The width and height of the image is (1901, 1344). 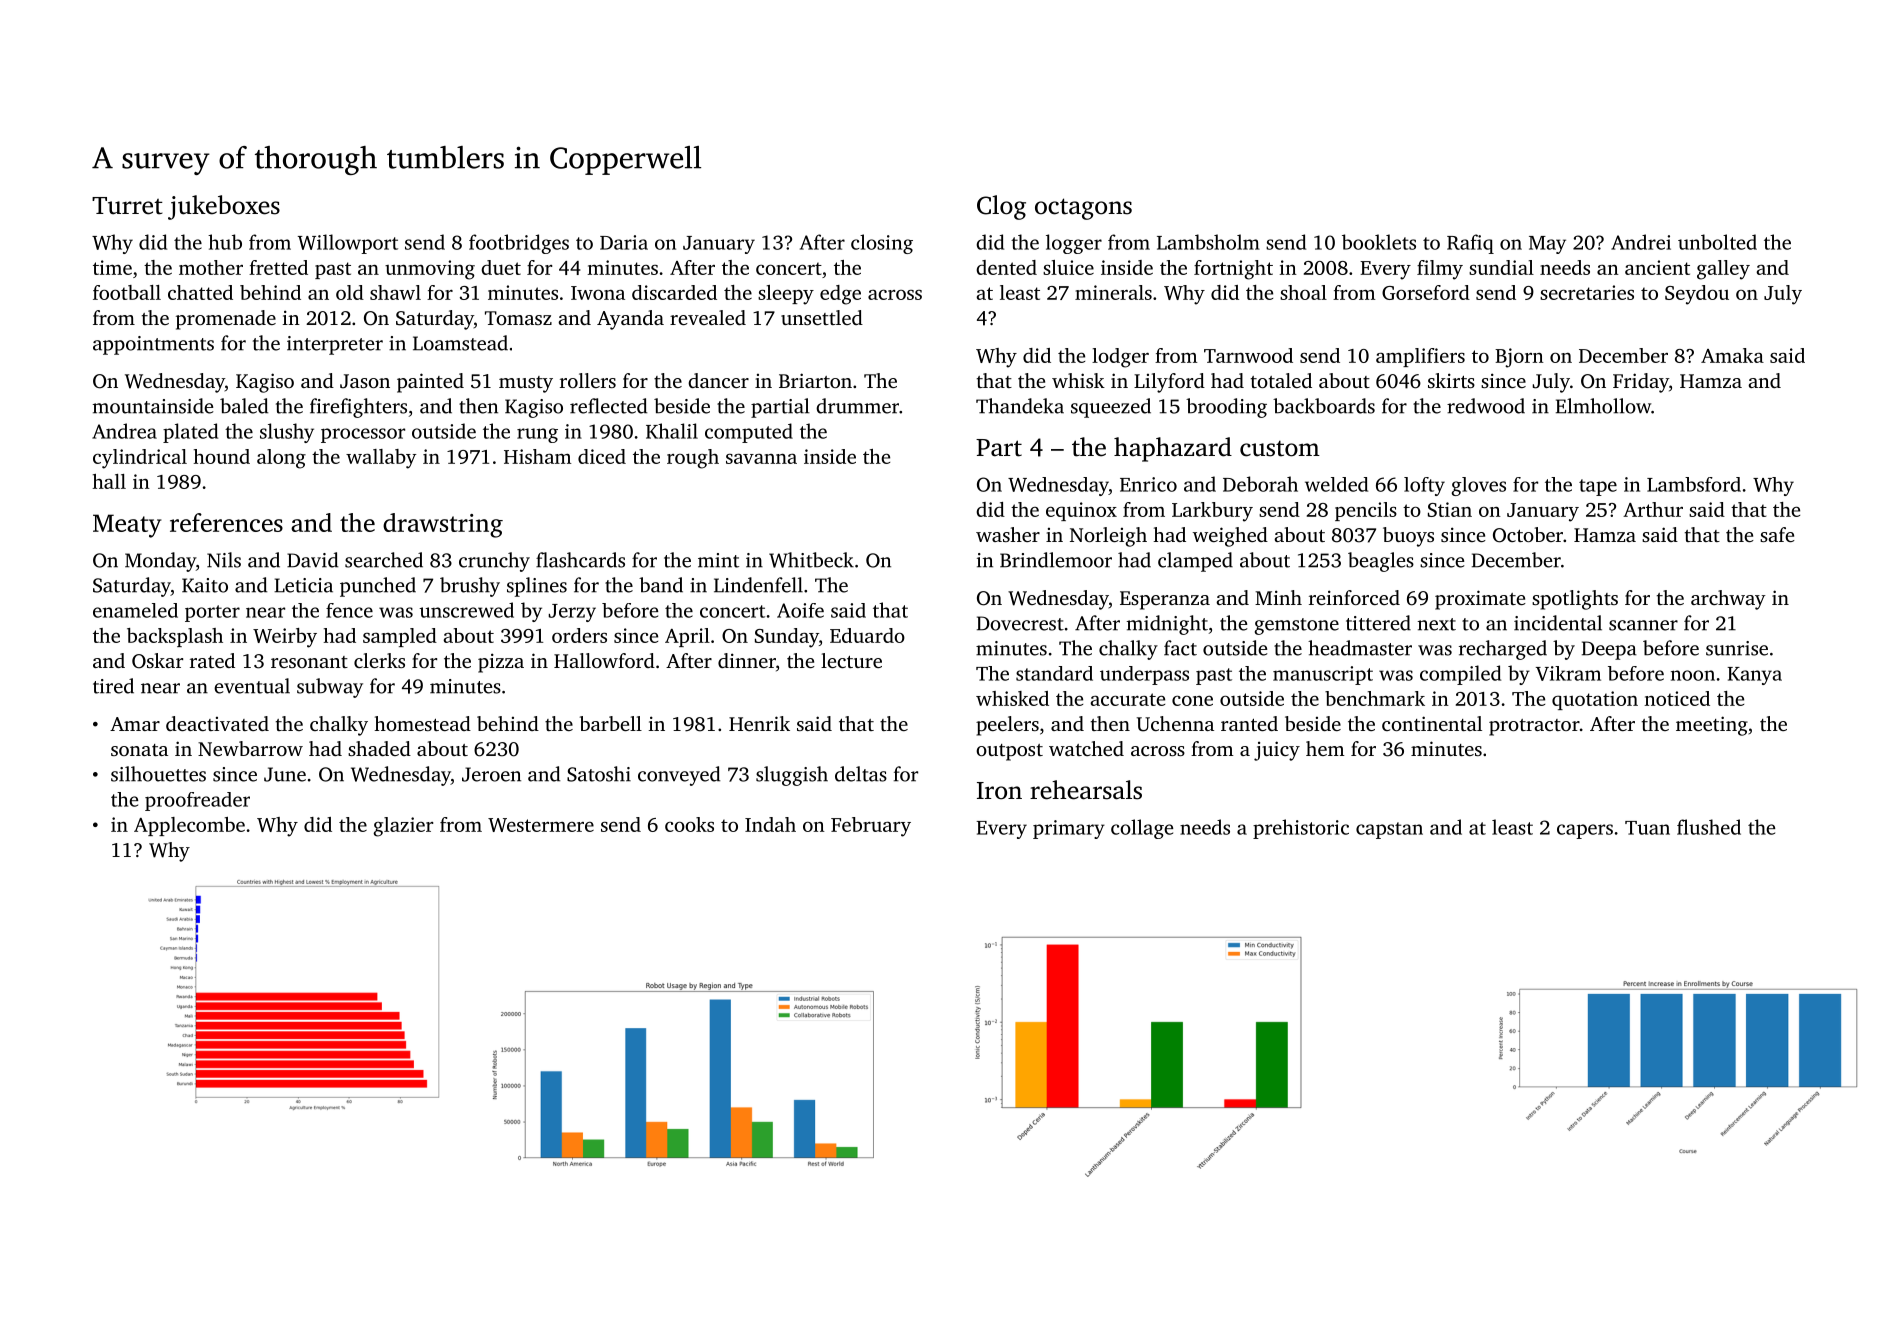 What do you see at coordinates (127, 206) in the image?
I see `Turret` at bounding box center [127, 206].
